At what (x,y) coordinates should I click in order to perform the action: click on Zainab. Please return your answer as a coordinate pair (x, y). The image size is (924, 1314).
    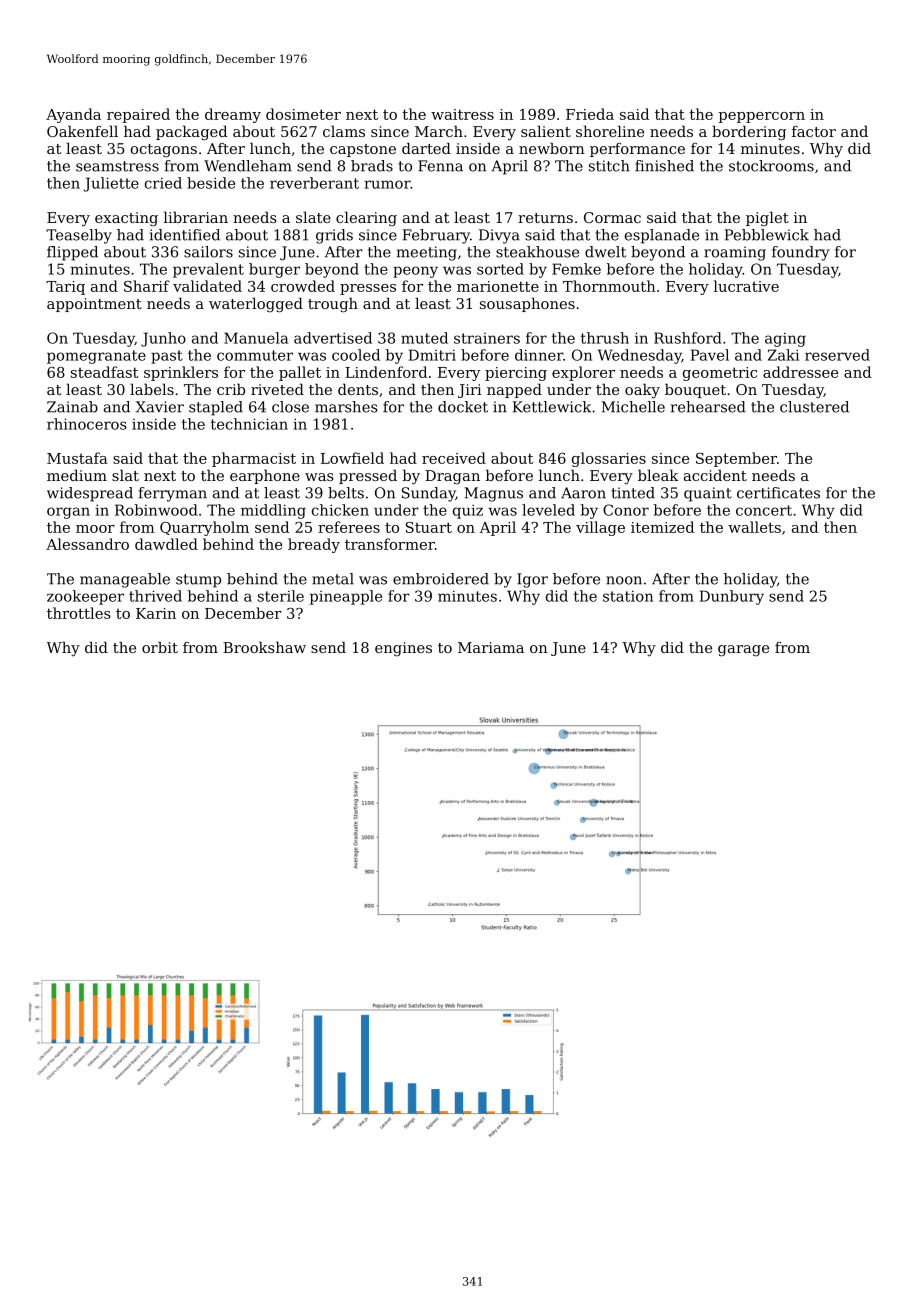
    Looking at the image, I should click on (72, 407).
